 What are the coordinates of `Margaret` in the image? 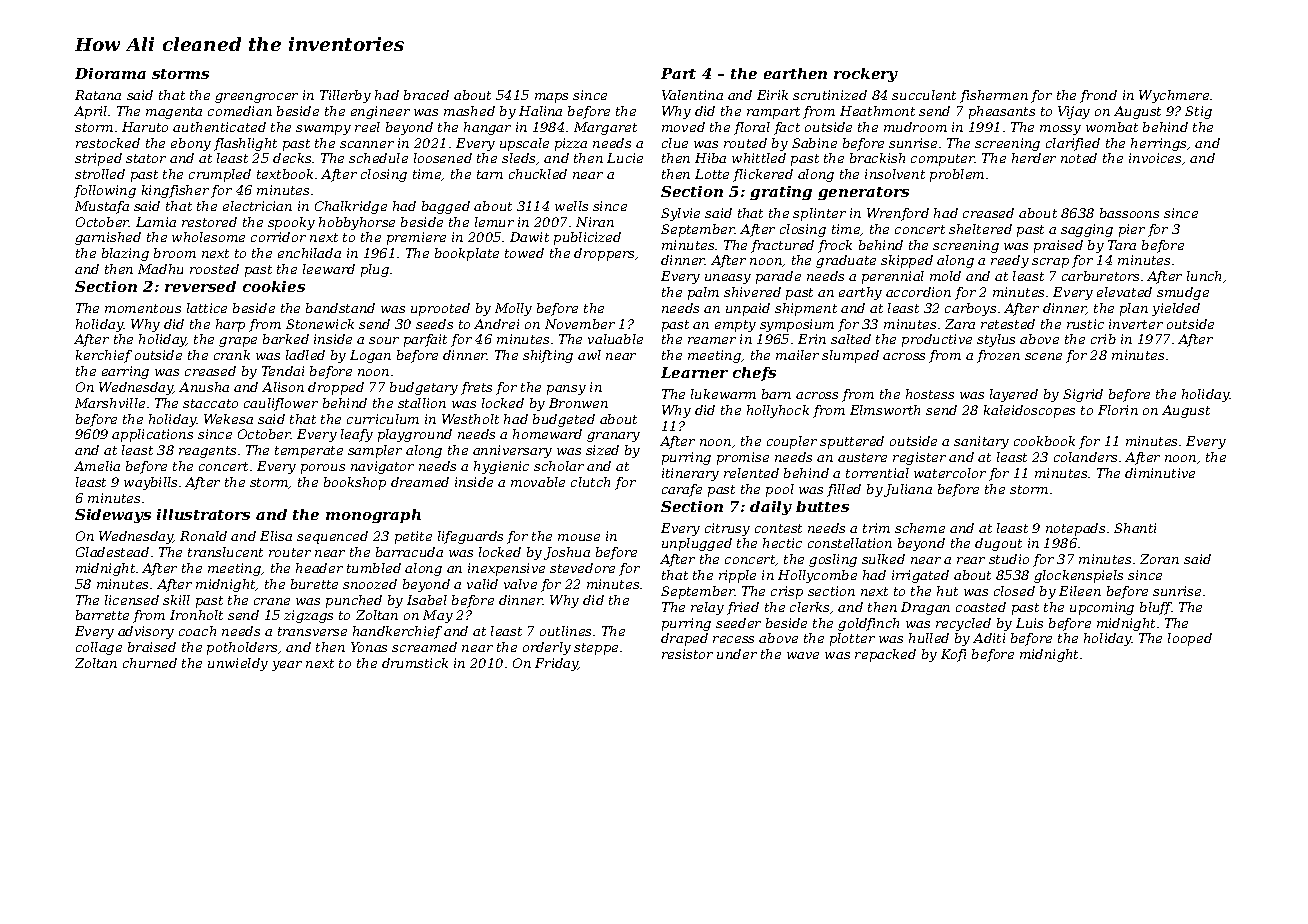 It's located at (605, 128).
